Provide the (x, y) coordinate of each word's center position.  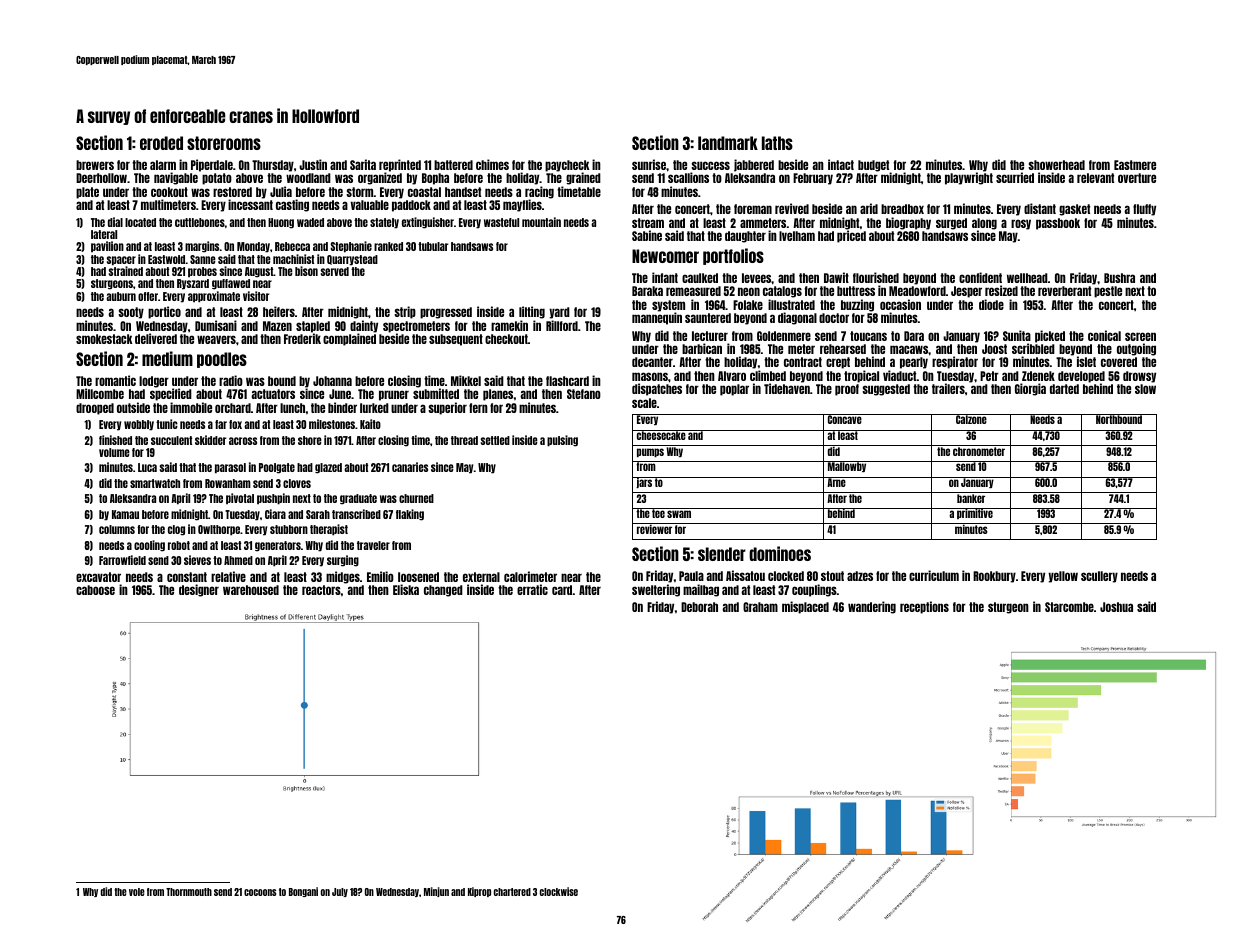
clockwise (559, 891)
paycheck (567, 166)
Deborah (699, 607)
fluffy (1144, 210)
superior (447, 408)
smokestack (104, 339)
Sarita (363, 164)
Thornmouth (189, 892)
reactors (321, 590)
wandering (872, 607)
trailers (948, 388)
